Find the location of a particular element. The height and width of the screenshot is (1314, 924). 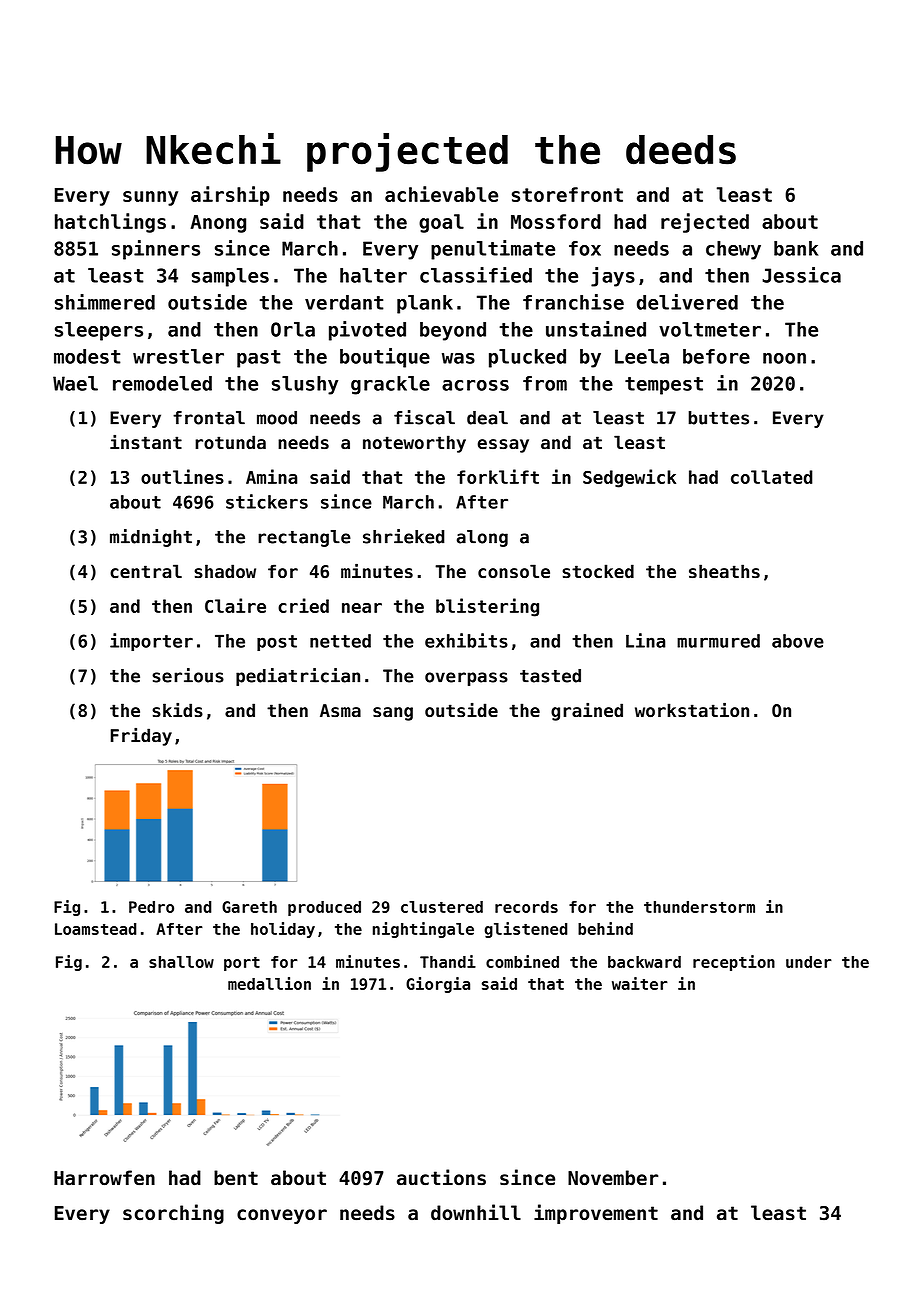

conveyor is located at coordinates (282, 1216).
